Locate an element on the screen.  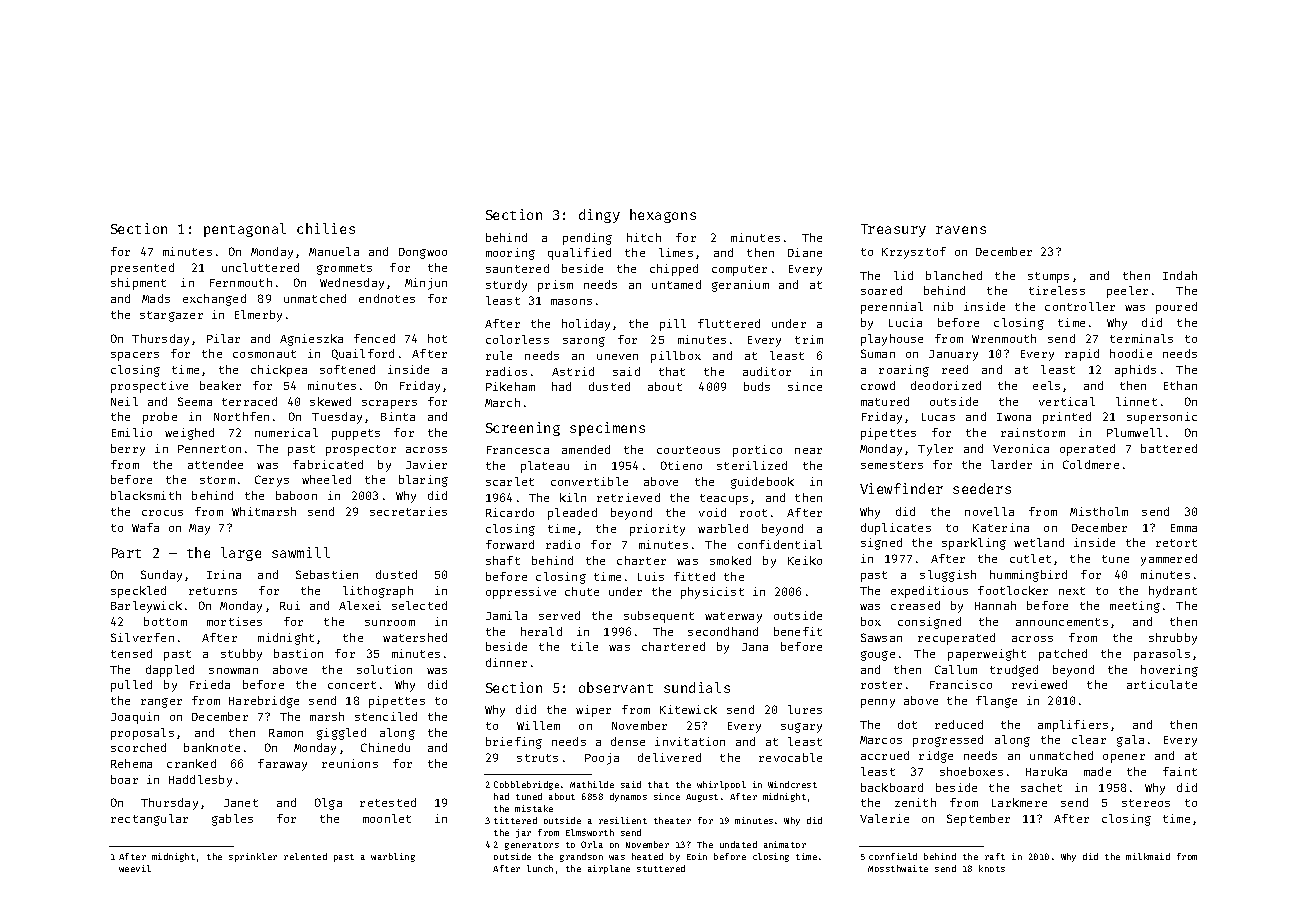
oppressive is located at coordinates (521, 593).
